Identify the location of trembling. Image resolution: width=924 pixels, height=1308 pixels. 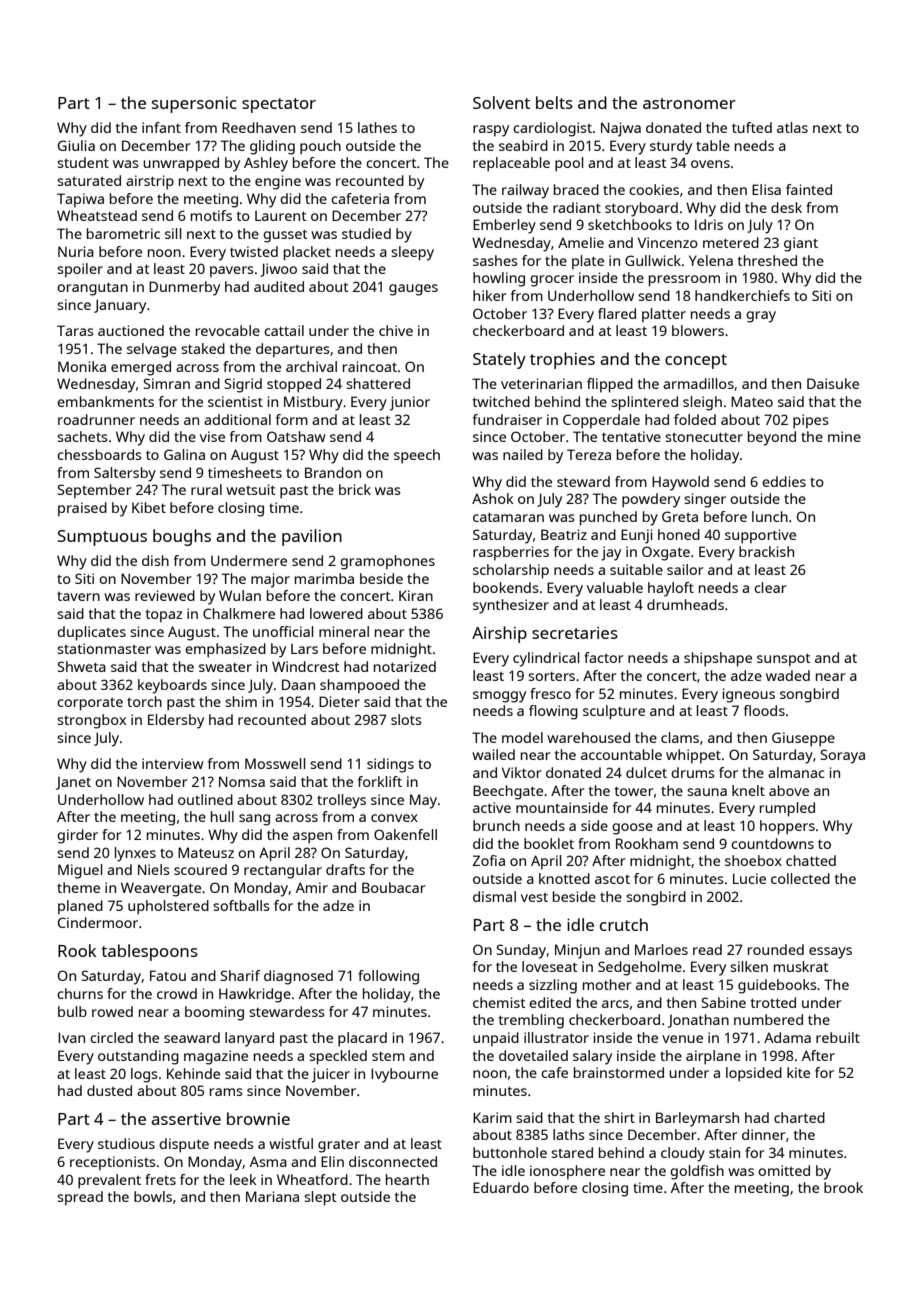
(531, 1021).
